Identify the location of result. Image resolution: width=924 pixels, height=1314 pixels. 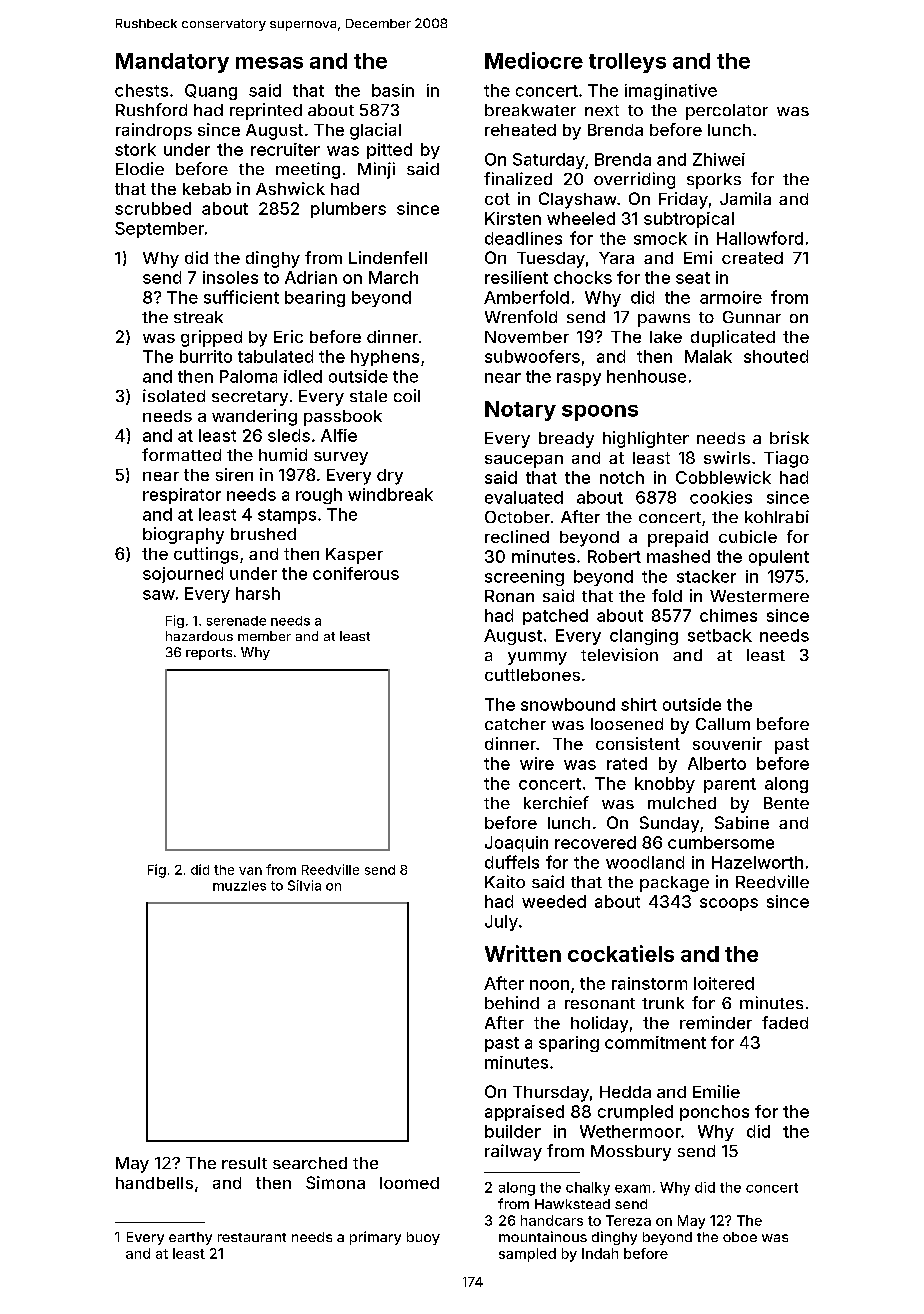
(244, 1163).
